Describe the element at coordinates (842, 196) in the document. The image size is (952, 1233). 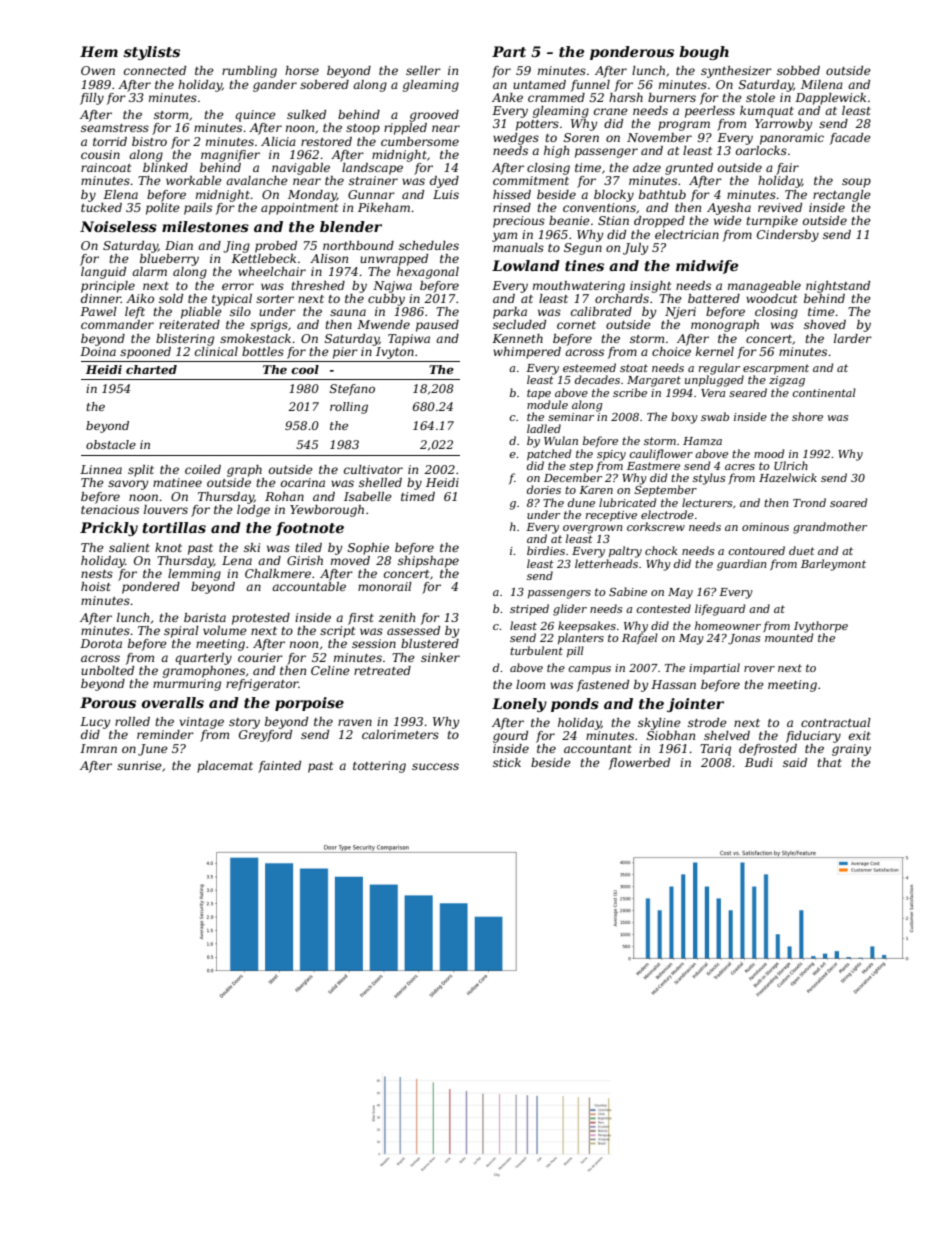
I see `rectangle` at that location.
